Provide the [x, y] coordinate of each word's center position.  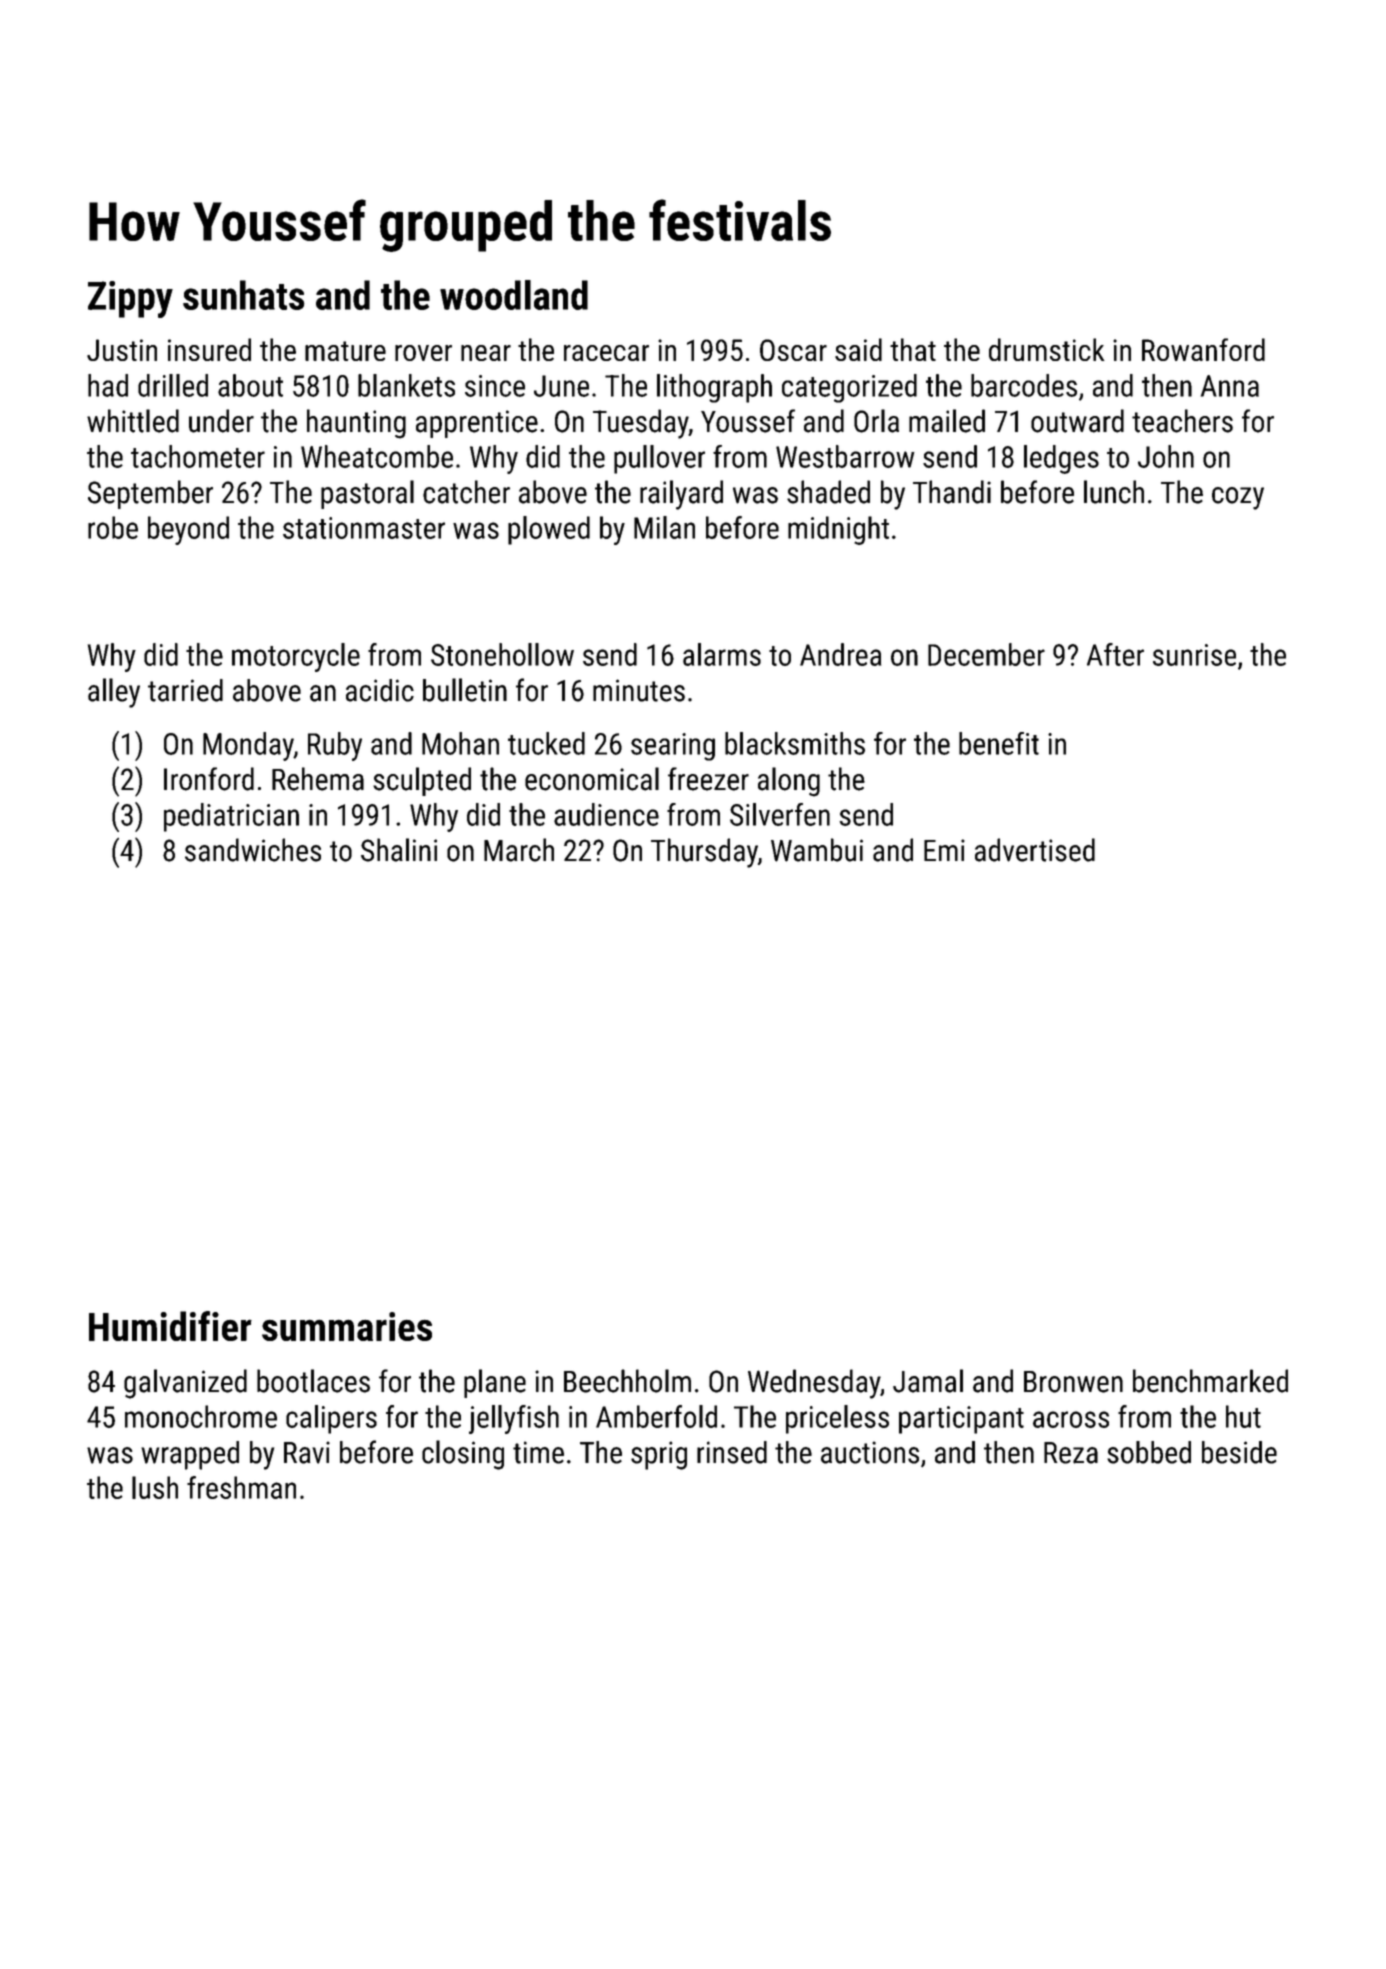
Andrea [840, 654]
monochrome [201, 1416]
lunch [1114, 492]
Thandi [952, 492]
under [221, 421]
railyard [681, 495]
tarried [185, 690]
